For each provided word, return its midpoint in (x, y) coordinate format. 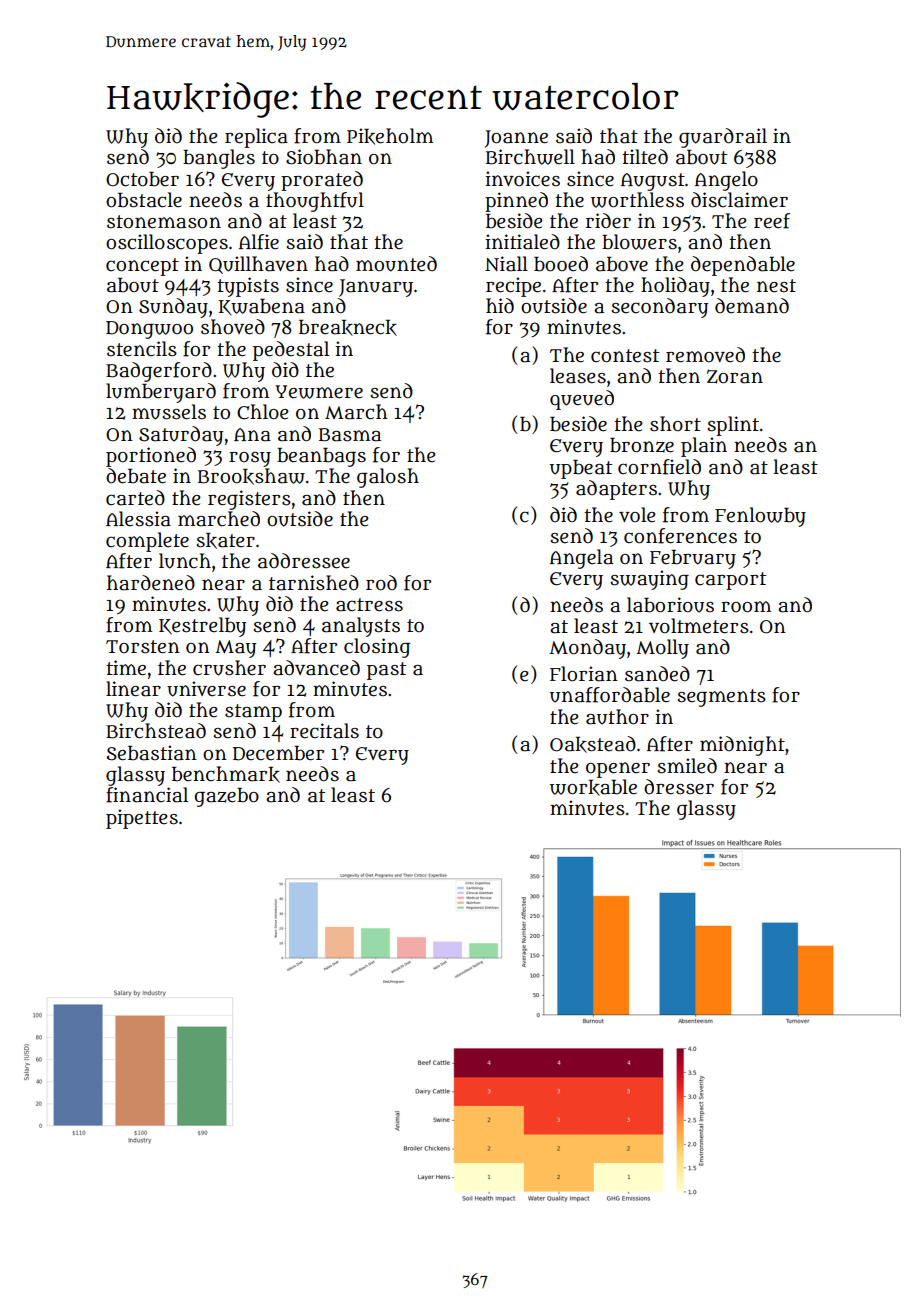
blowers (639, 242)
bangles (219, 159)
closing (377, 648)
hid (500, 305)
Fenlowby (760, 517)
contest (625, 356)
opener (618, 770)
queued (582, 400)
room (746, 607)
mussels (169, 412)
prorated (322, 181)
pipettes (142, 819)
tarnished (314, 583)
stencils (142, 349)
